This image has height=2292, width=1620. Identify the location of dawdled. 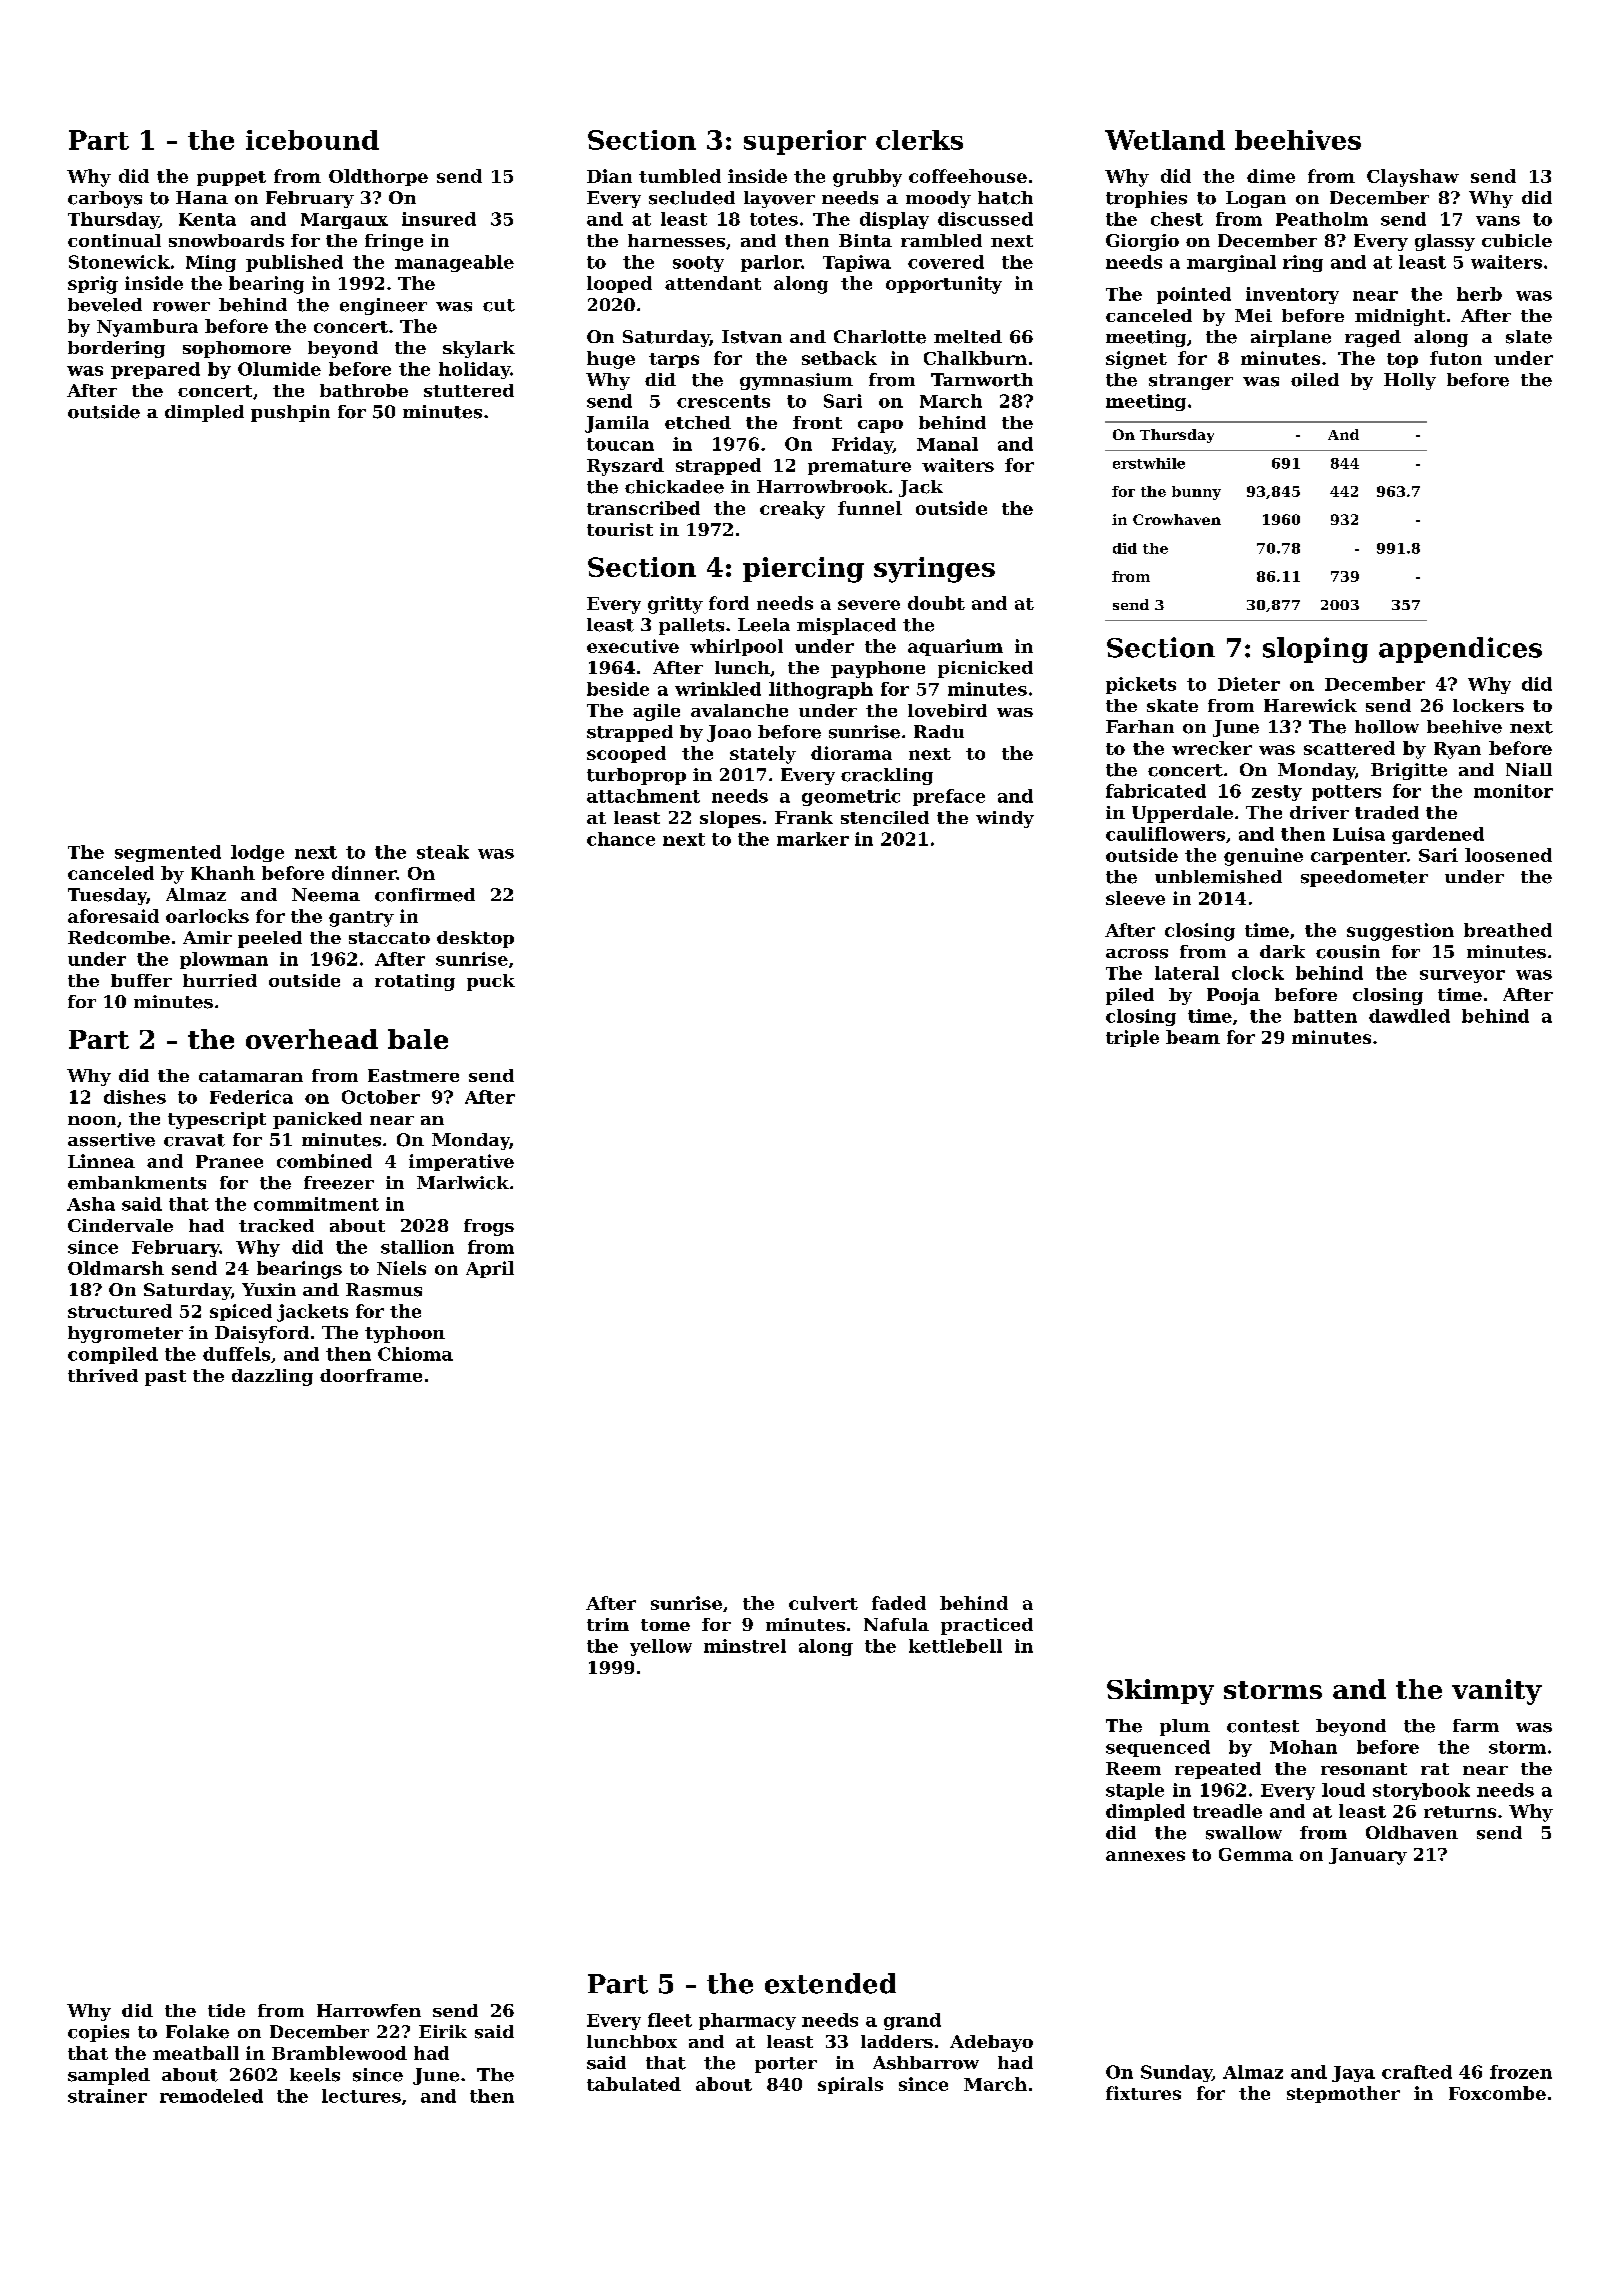
(1409, 1016).
